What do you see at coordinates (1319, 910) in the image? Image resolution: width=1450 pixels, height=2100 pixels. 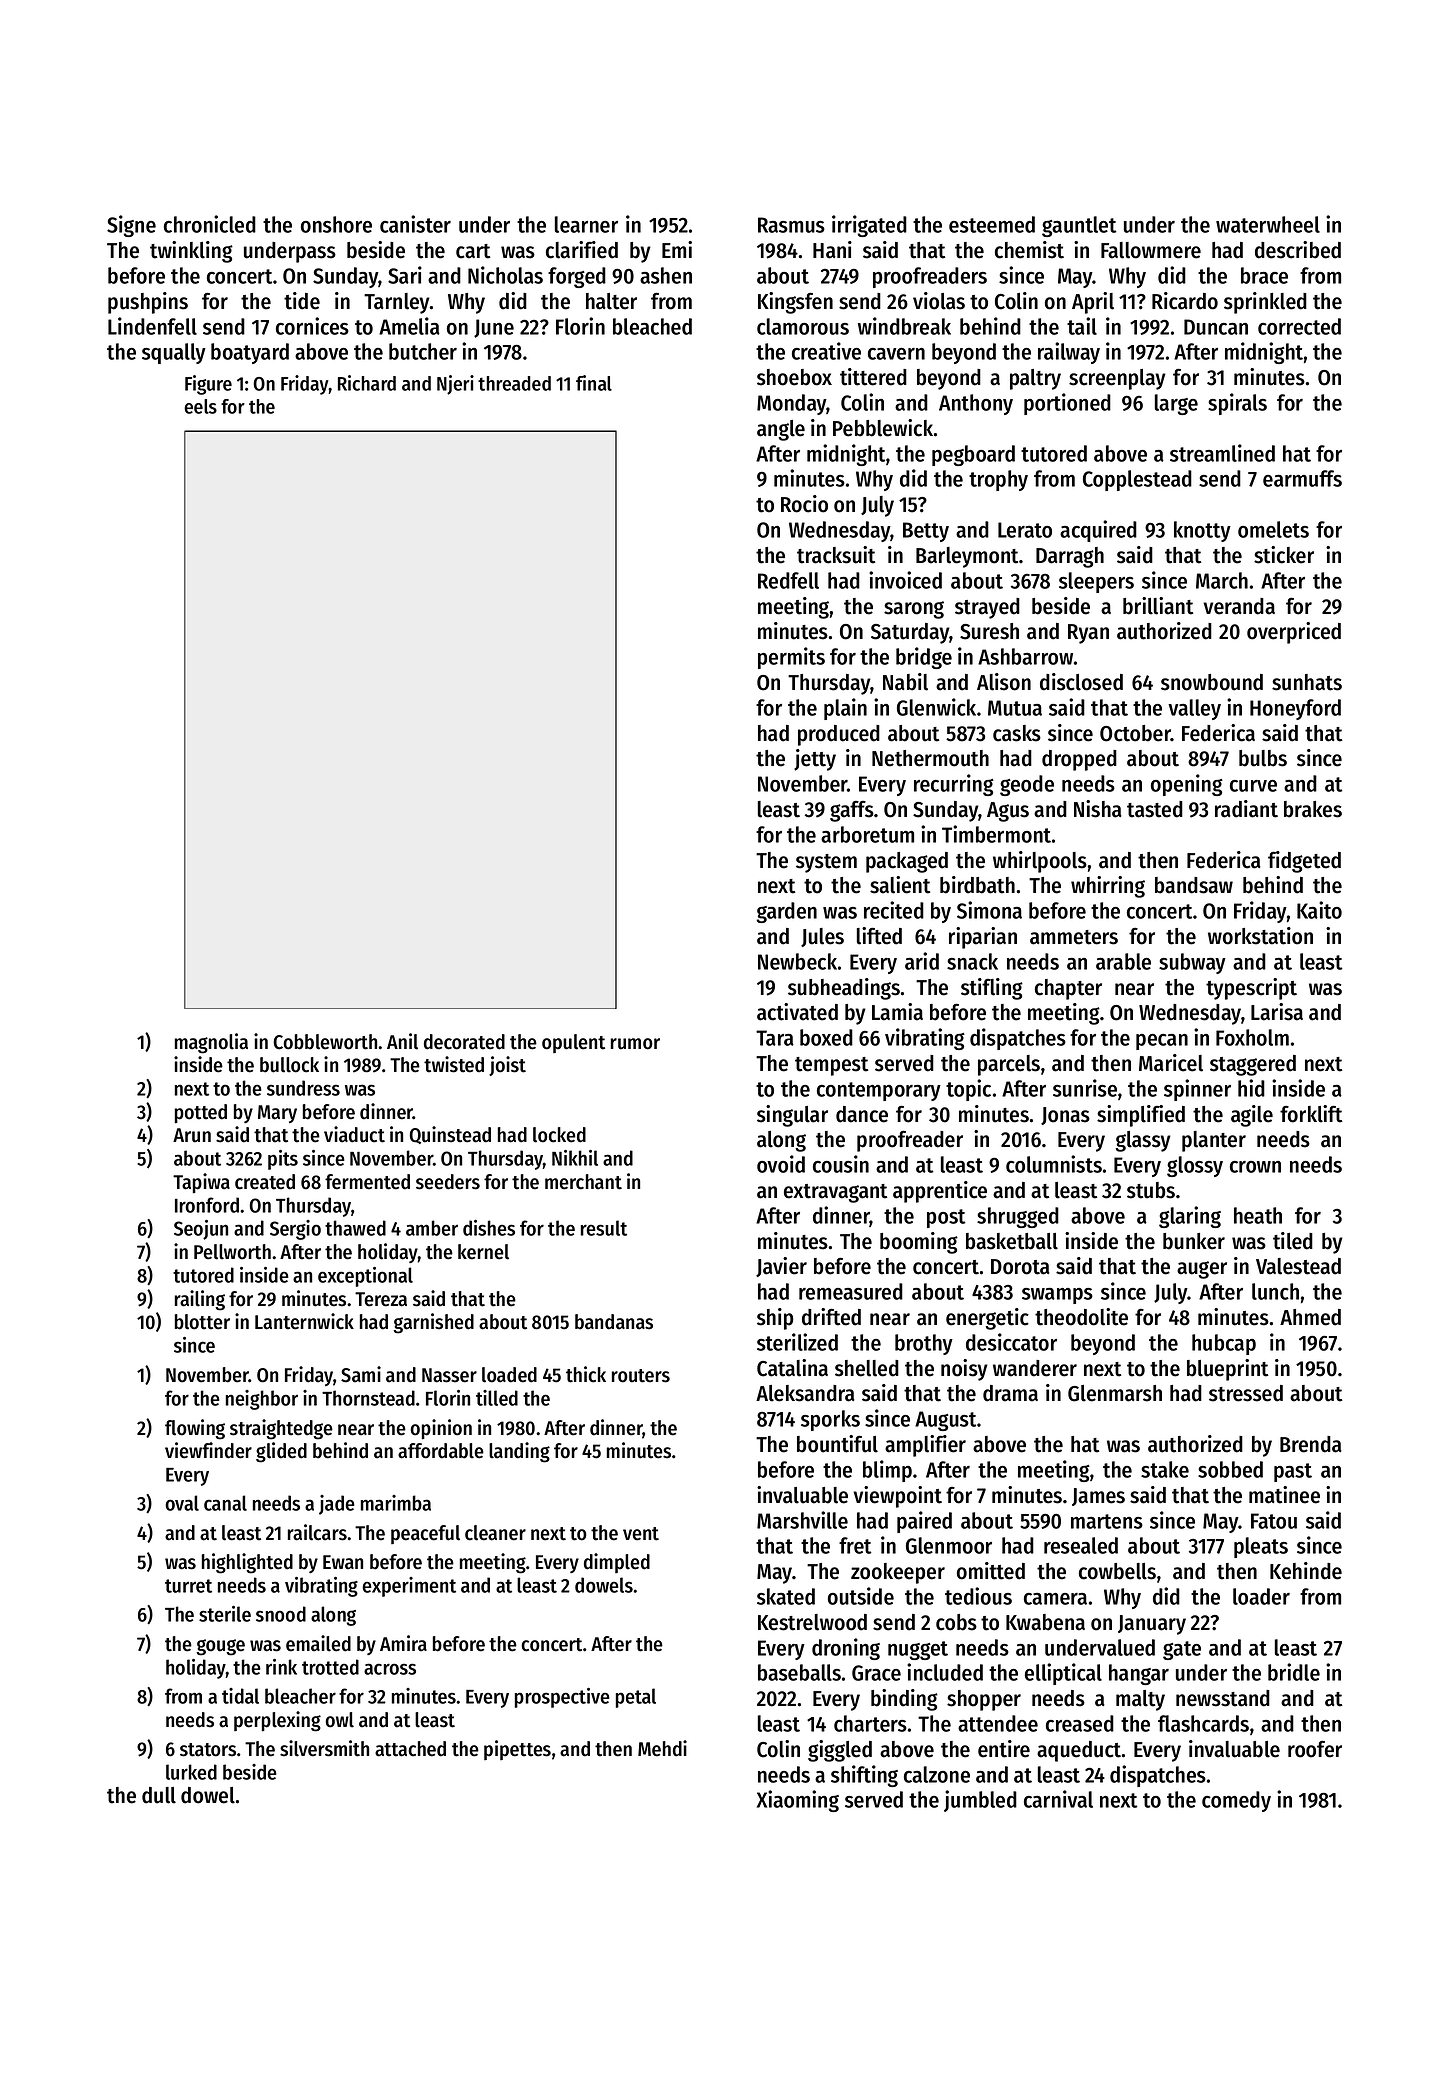 I see `Kaito` at bounding box center [1319, 910].
